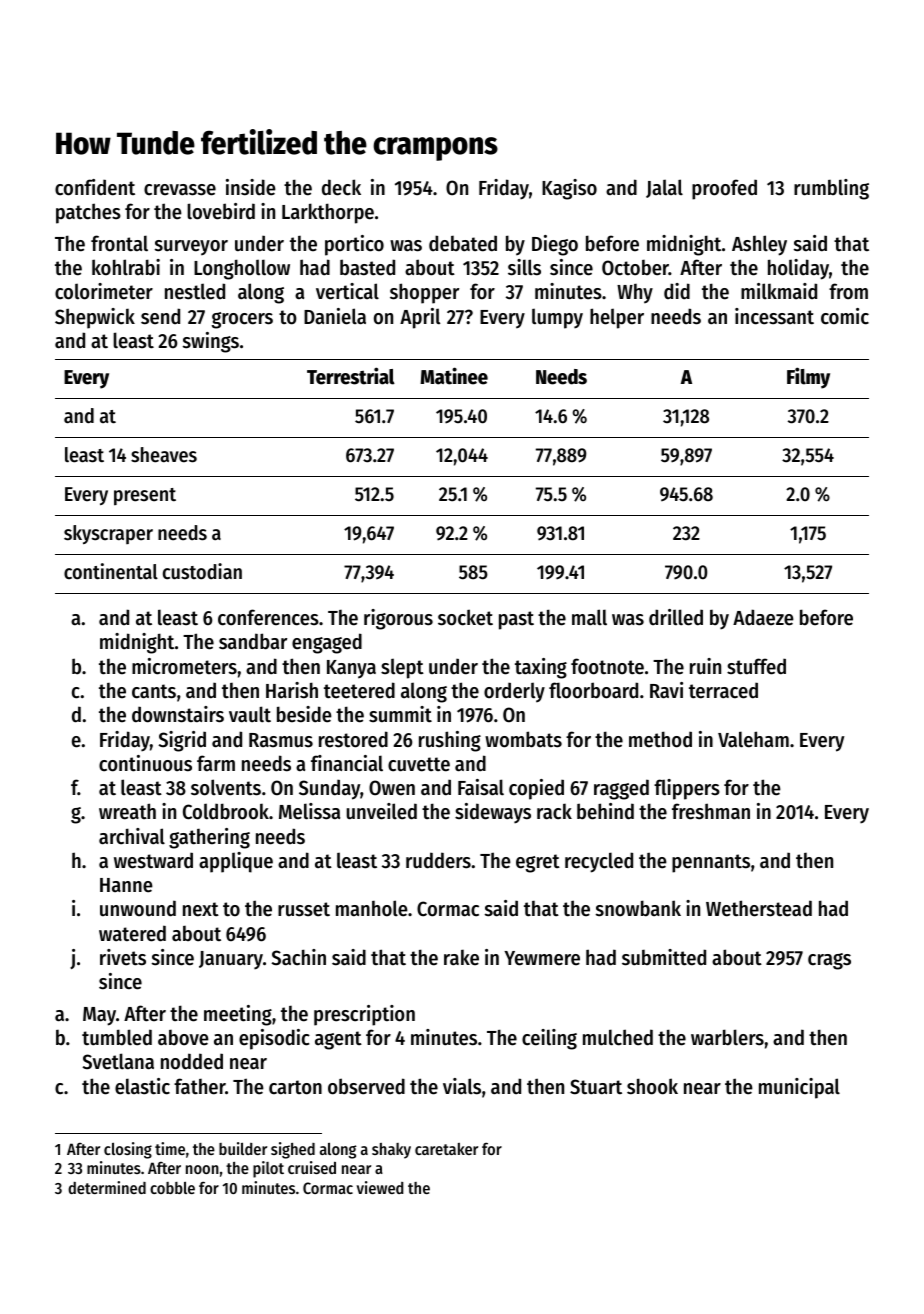 This page has height=1314, width=924. What do you see at coordinates (723, 690) in the page?
I see `terraced` at bounding box center [723, 690].
